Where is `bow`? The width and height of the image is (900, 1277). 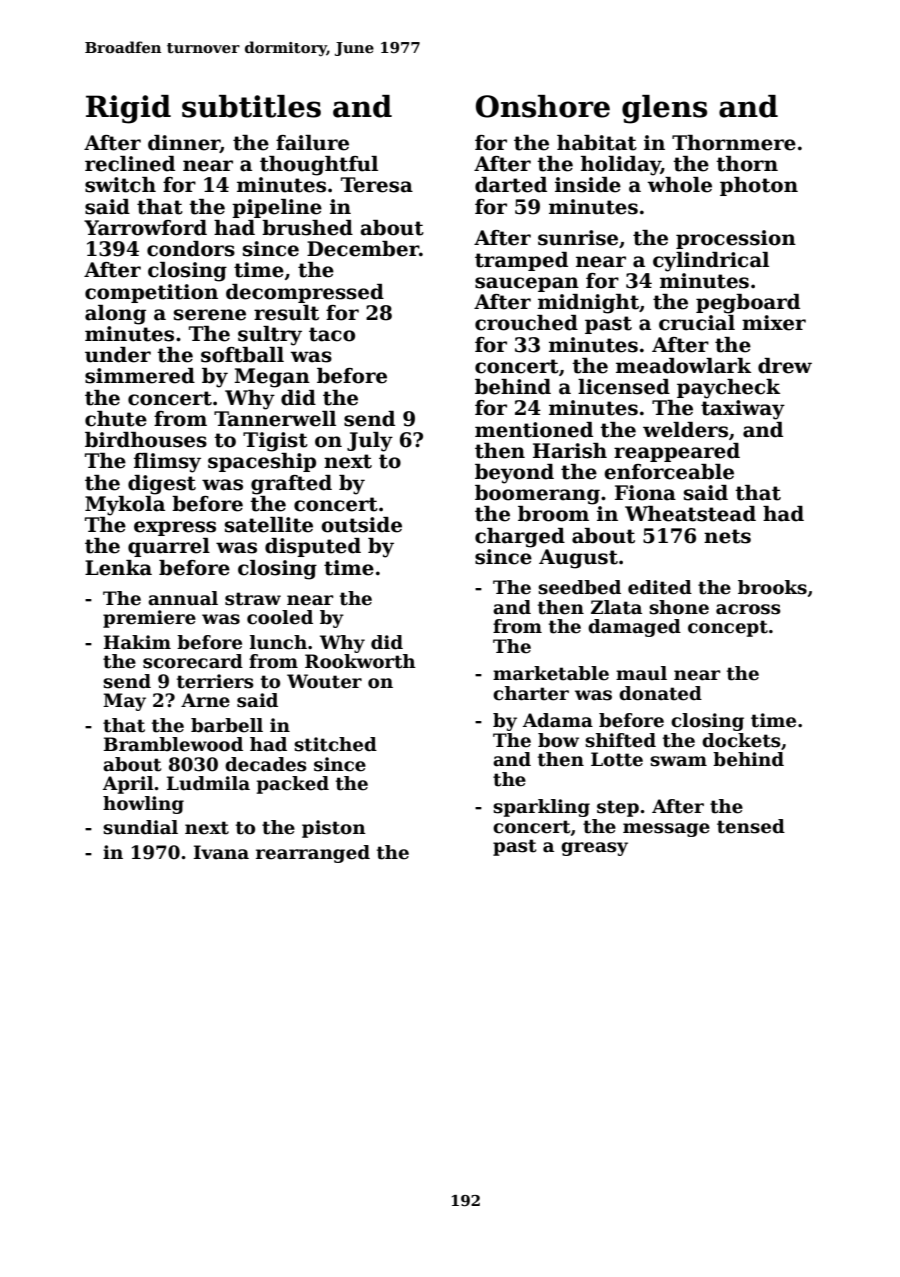
bow is located at coordinates (558, 740).
